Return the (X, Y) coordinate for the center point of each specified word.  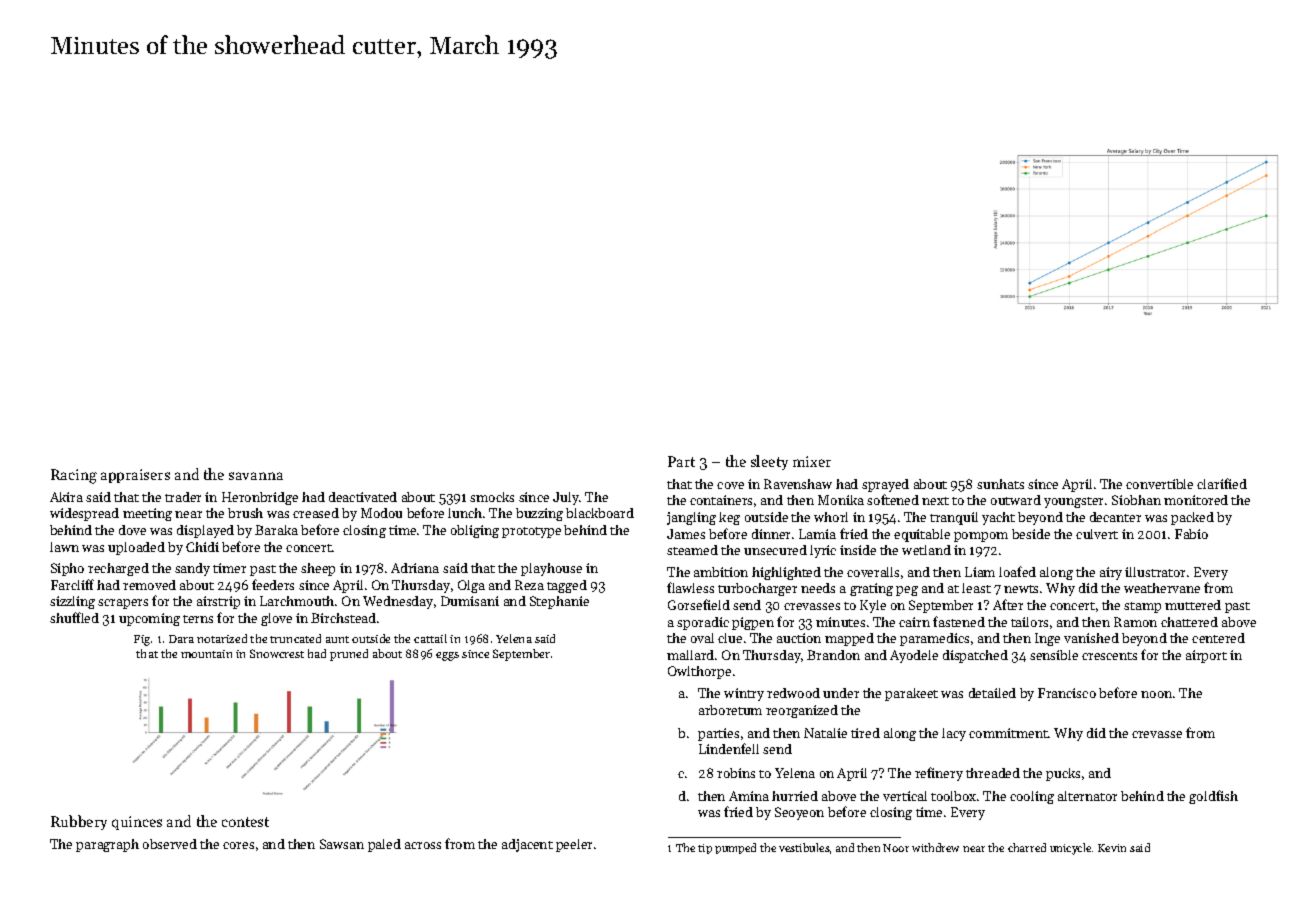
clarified (1222, 483)
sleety (769, 462)
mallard (690, 655)
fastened (959, 621)
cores (238, 845)
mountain (206, 654)
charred (1027, 847)
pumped (735, 848)
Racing (74, 476)
